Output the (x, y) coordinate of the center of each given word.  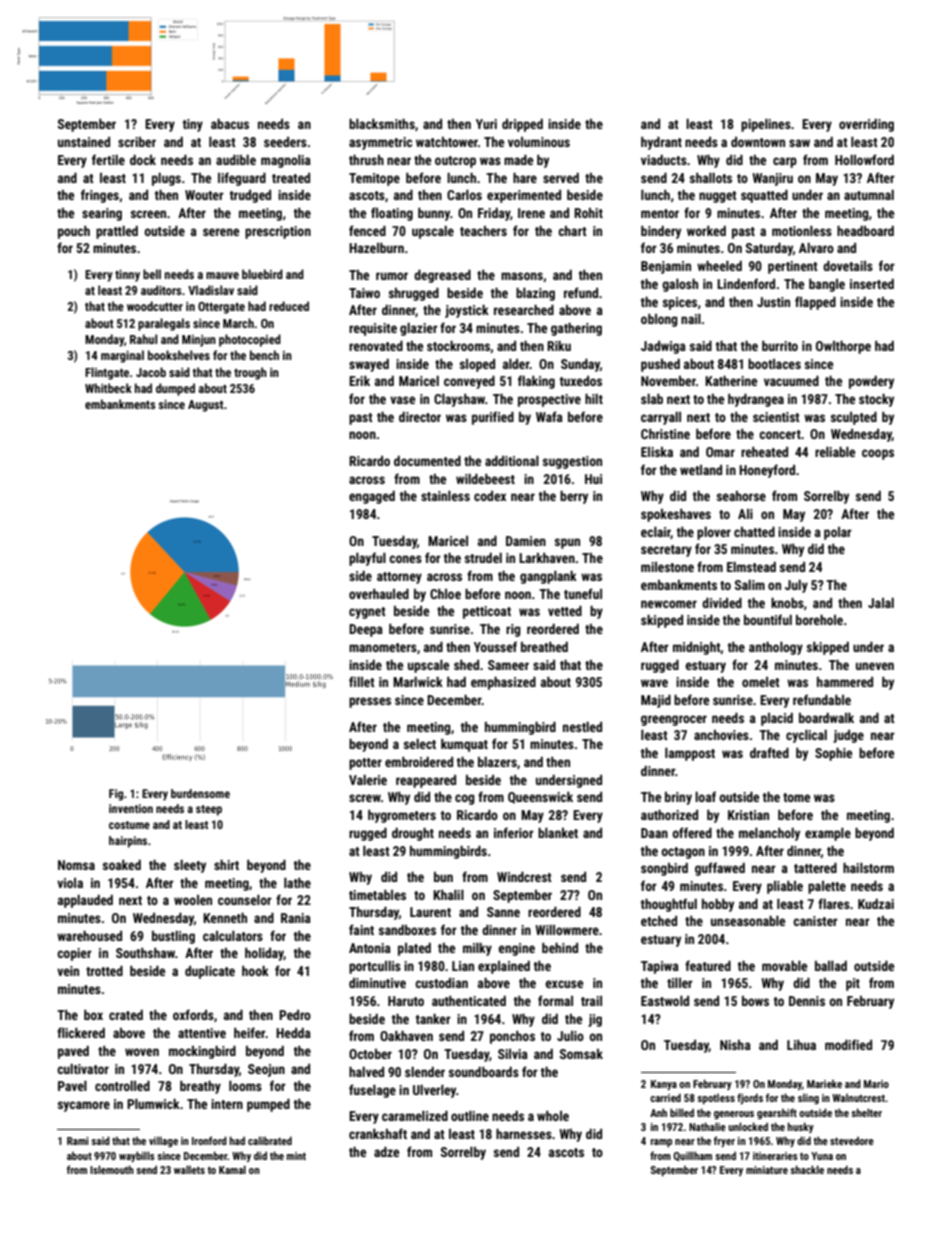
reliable (835, 452)
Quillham (692, 1156)
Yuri (486, 124)
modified (848, 1044)
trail (591, 1001)
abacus (230, 124)
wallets (189, 1169)
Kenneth (225, 918)
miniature (767, 1170)
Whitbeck (108, 388)
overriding (866, 125)
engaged (372, 497)
